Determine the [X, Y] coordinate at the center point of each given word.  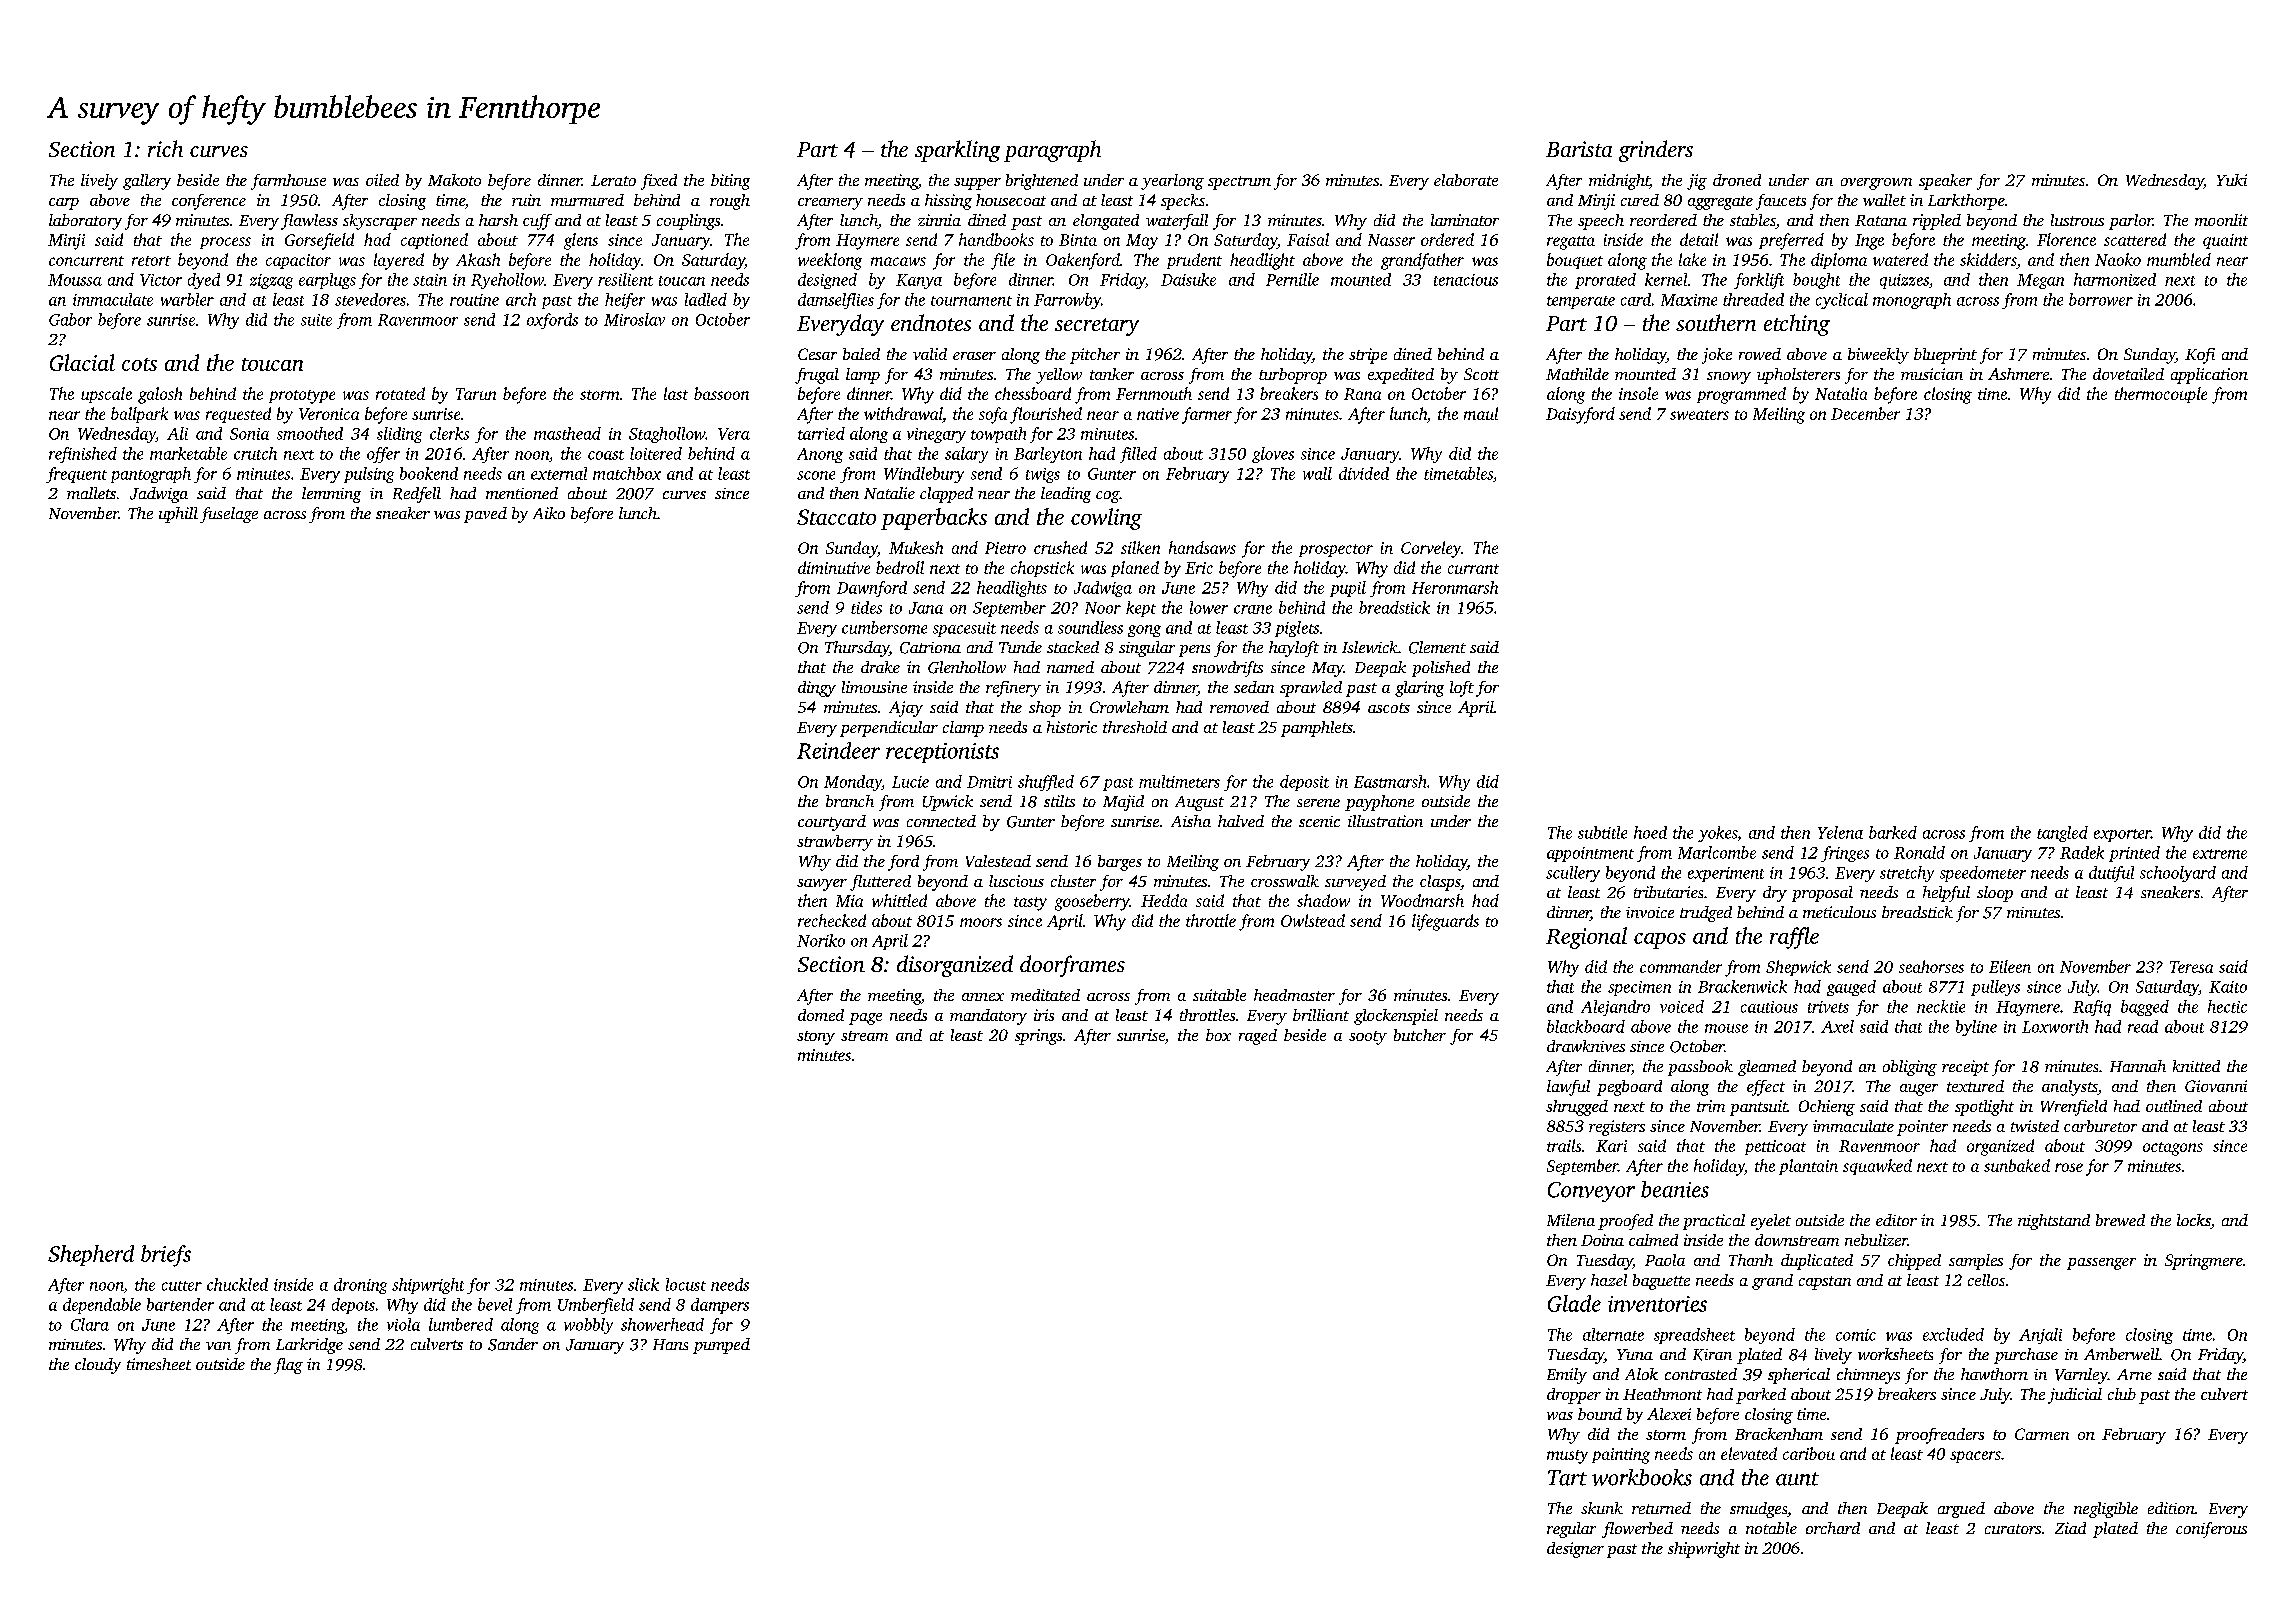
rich [165, 148]
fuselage [229, 515]
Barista [1579, 149]
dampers [720, 1306]
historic [1072, 727]
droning [360, 1286]
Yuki [2232, 180]
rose [2069, 1167]
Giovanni [2216, 1086]
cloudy [98, 1366]
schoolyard [2178, 874]
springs [1038, 1037]
